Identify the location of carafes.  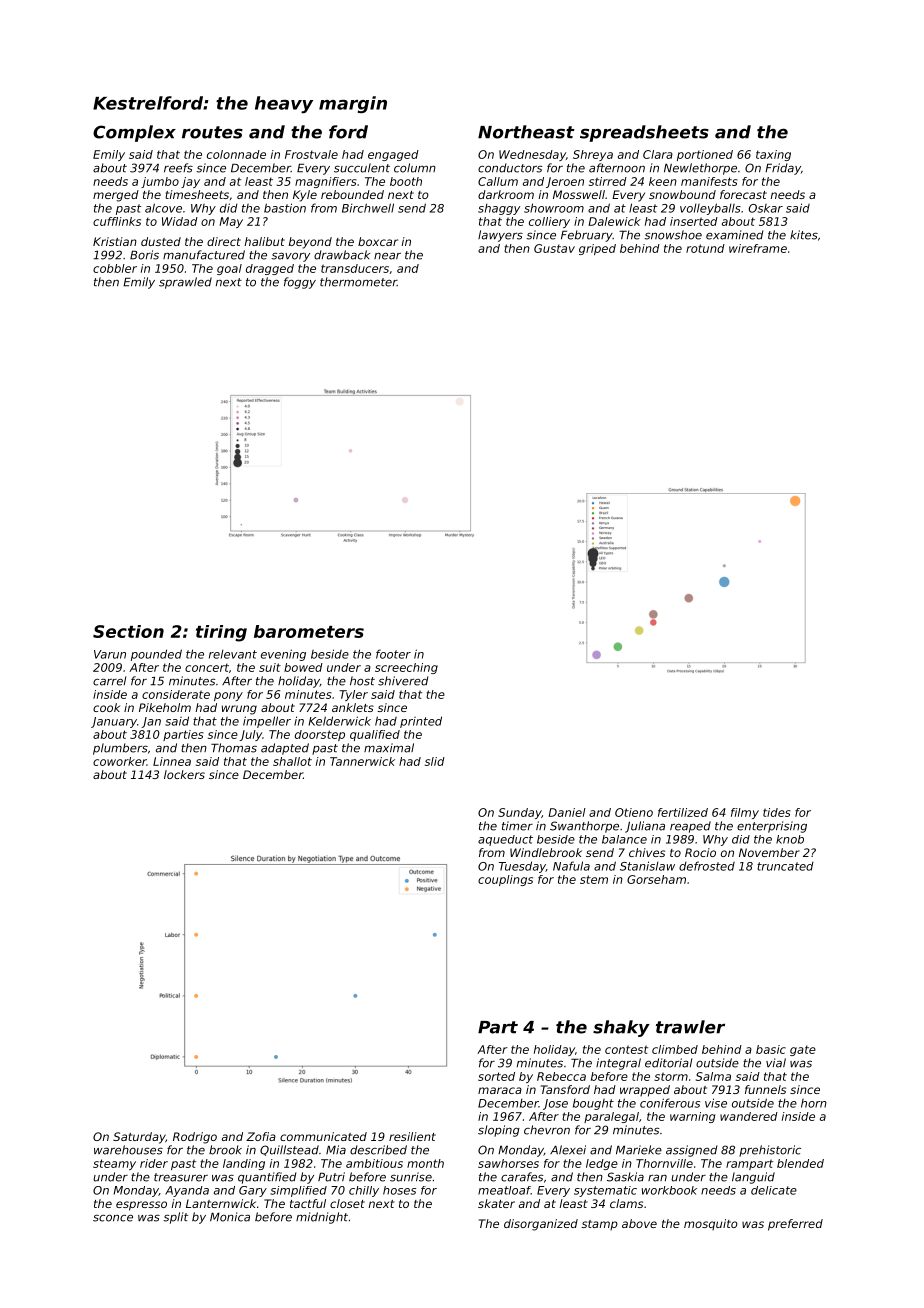
(522, 1177).
